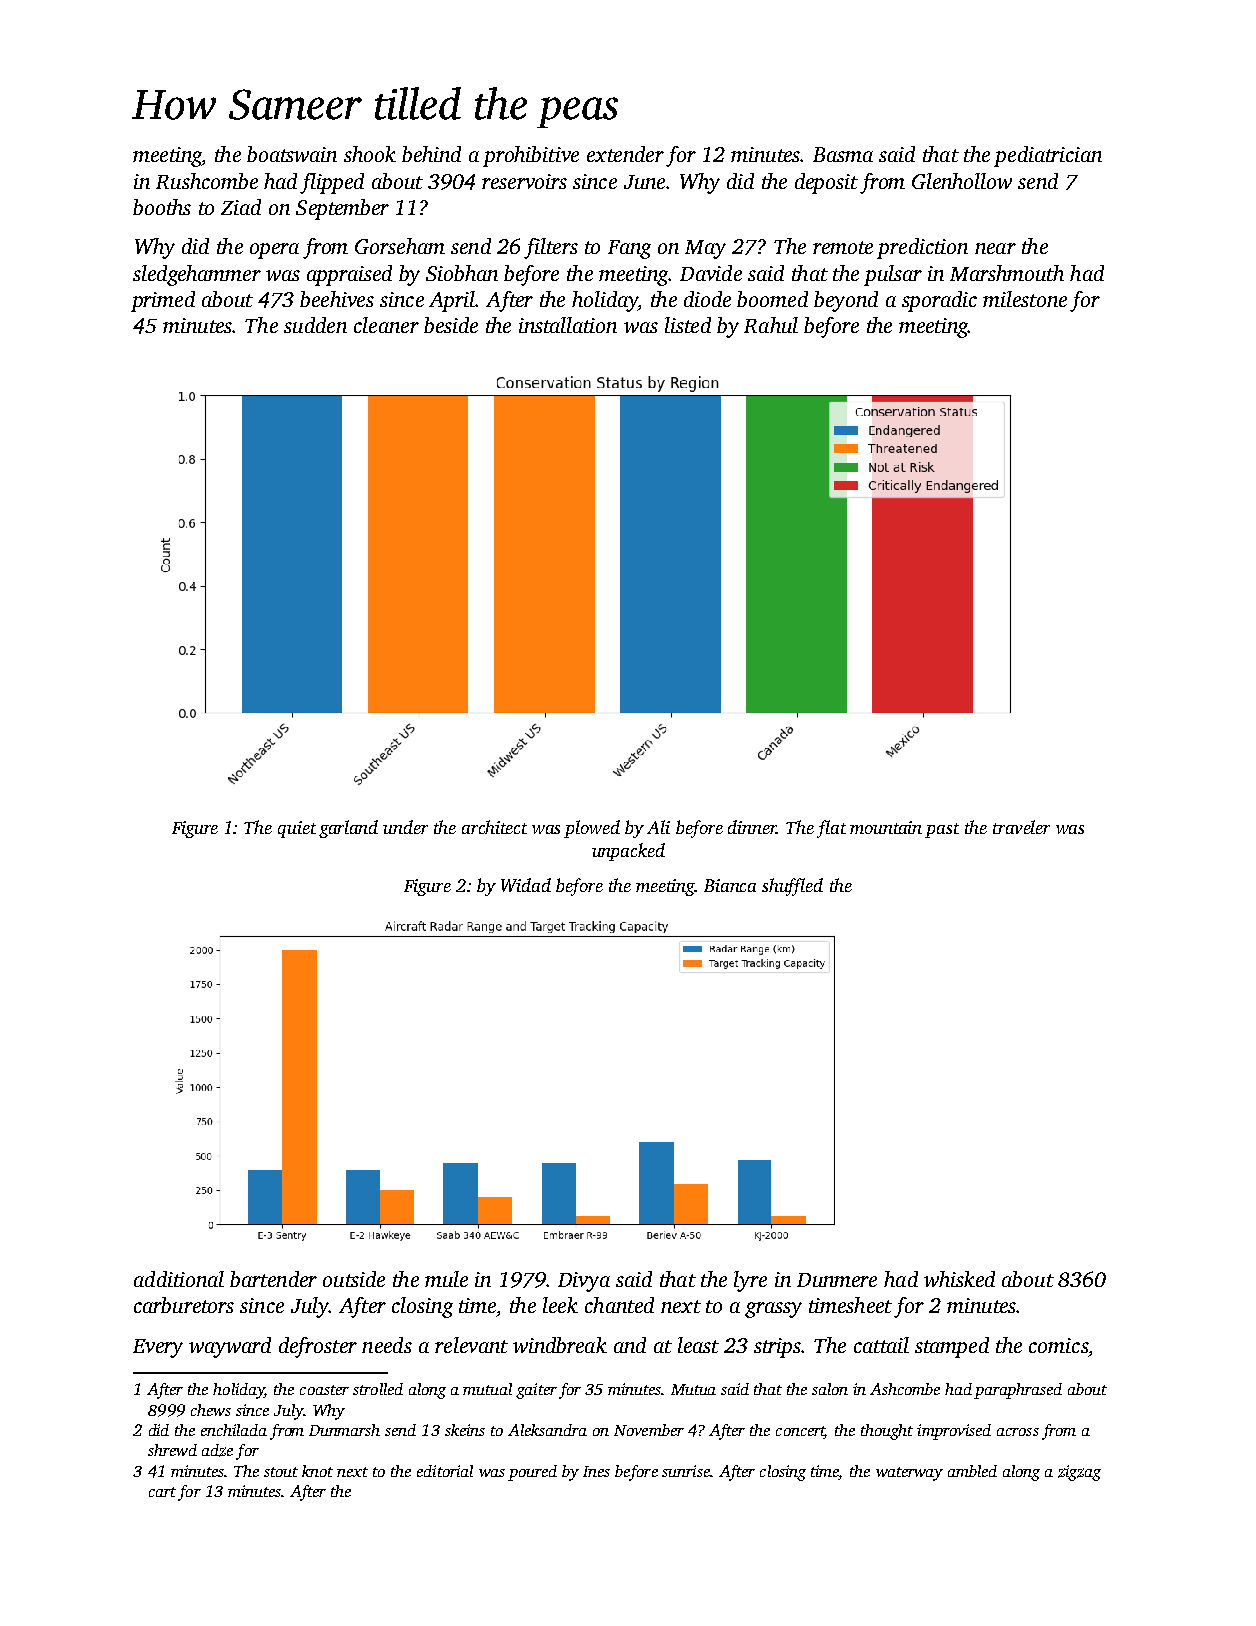 This screenshot has width=1256, height=1626. Describe the element at coordinates (281, 1472) in the screenshot. I see `stout` at that location.
